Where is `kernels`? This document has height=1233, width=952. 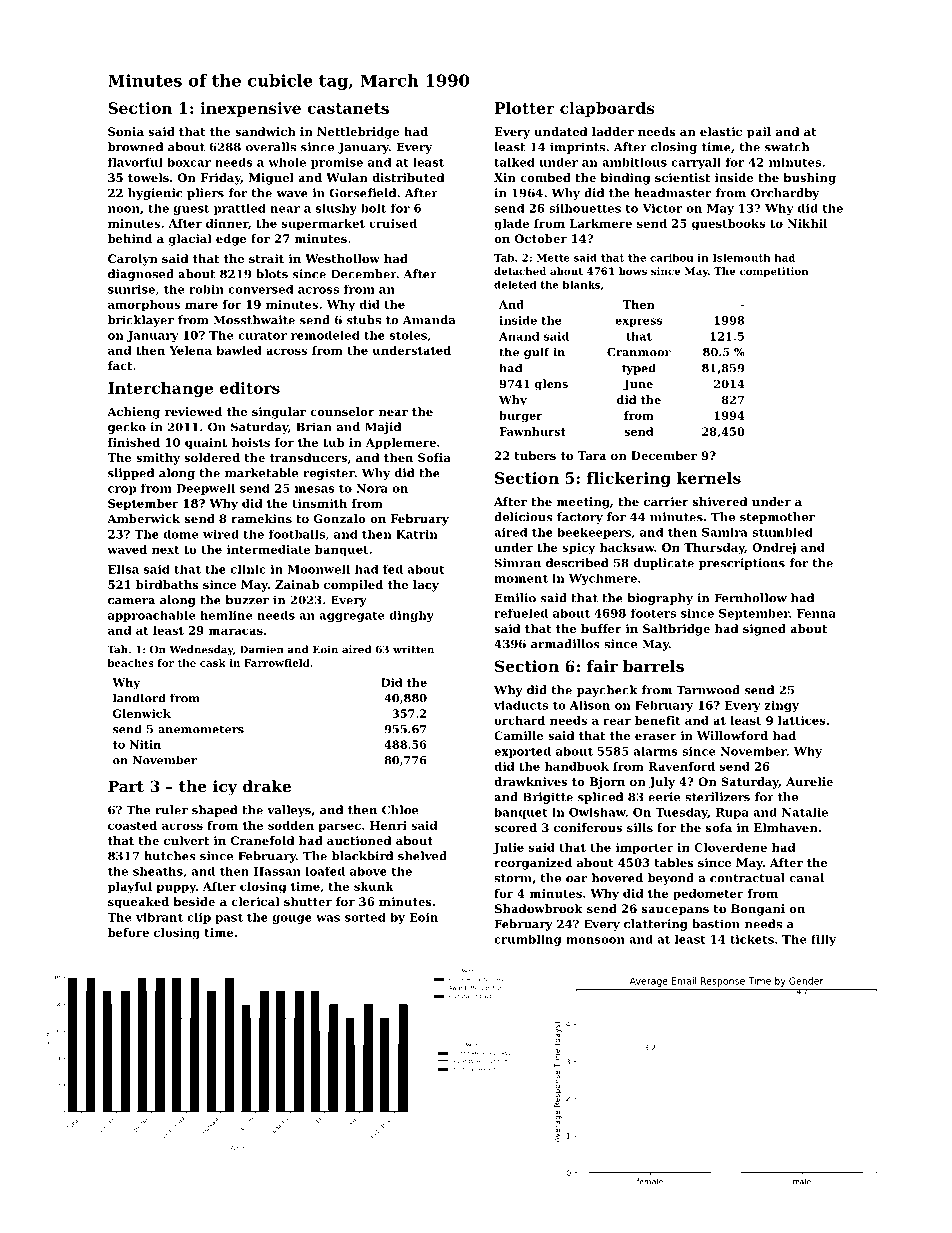
kernels is located at coordinates (709, 478).
